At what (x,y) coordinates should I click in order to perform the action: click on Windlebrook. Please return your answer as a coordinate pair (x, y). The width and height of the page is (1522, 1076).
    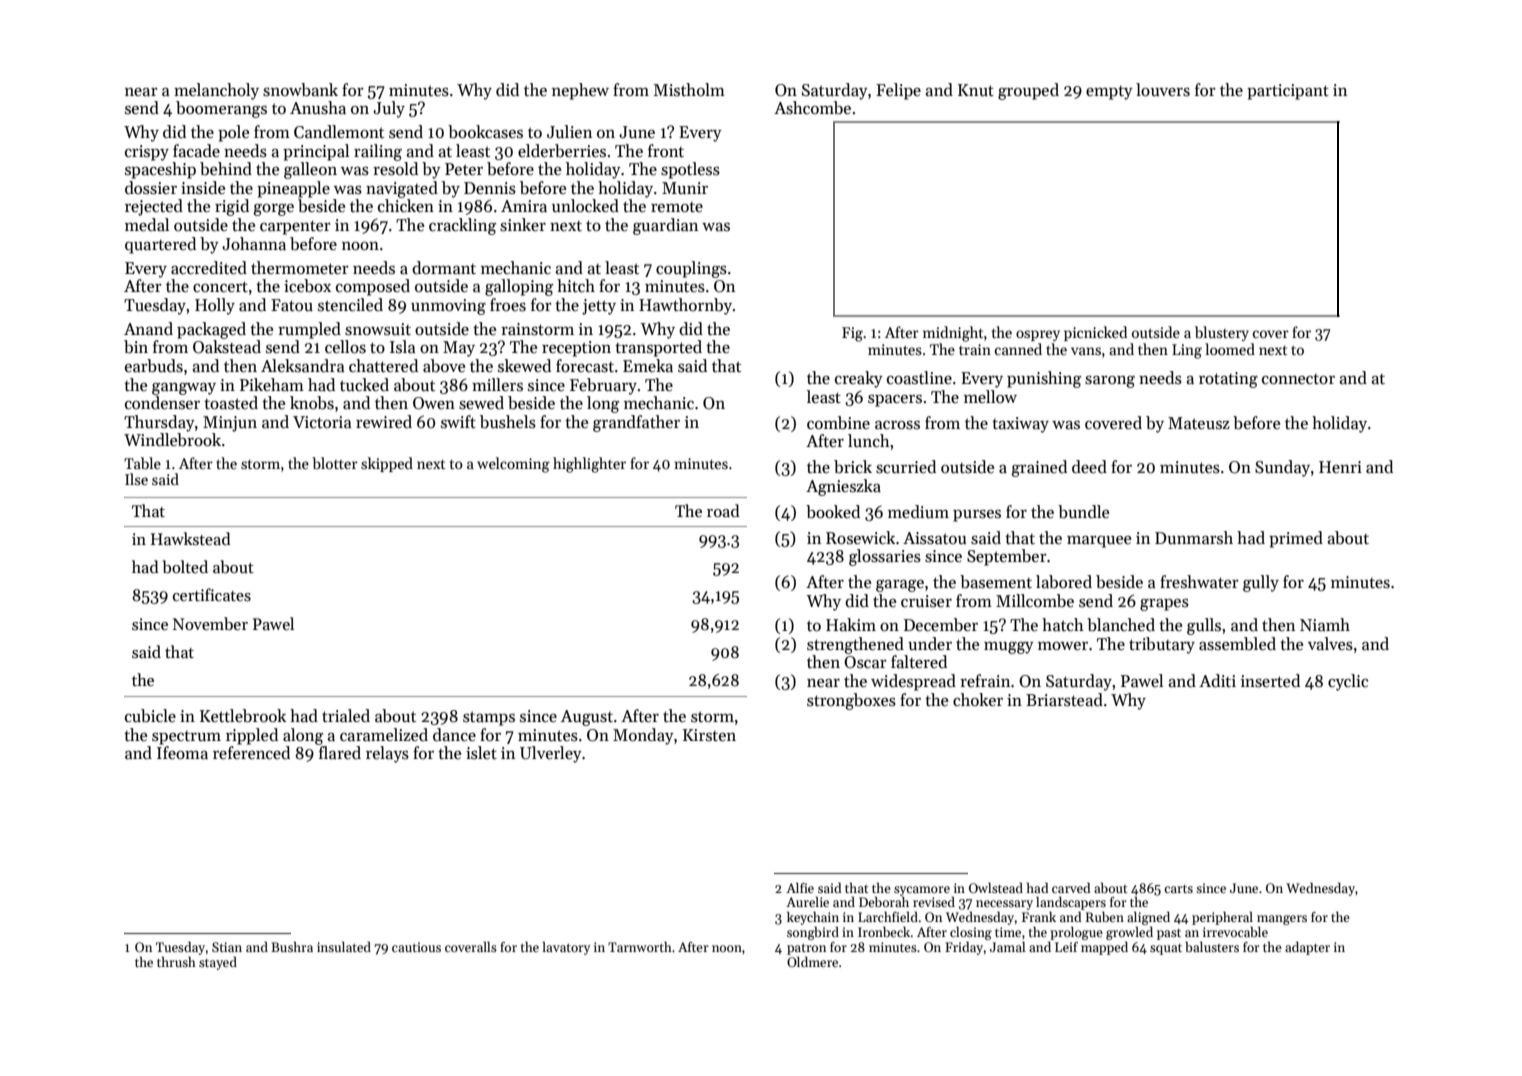
    Looking at the image, I should click on (172, 440).
